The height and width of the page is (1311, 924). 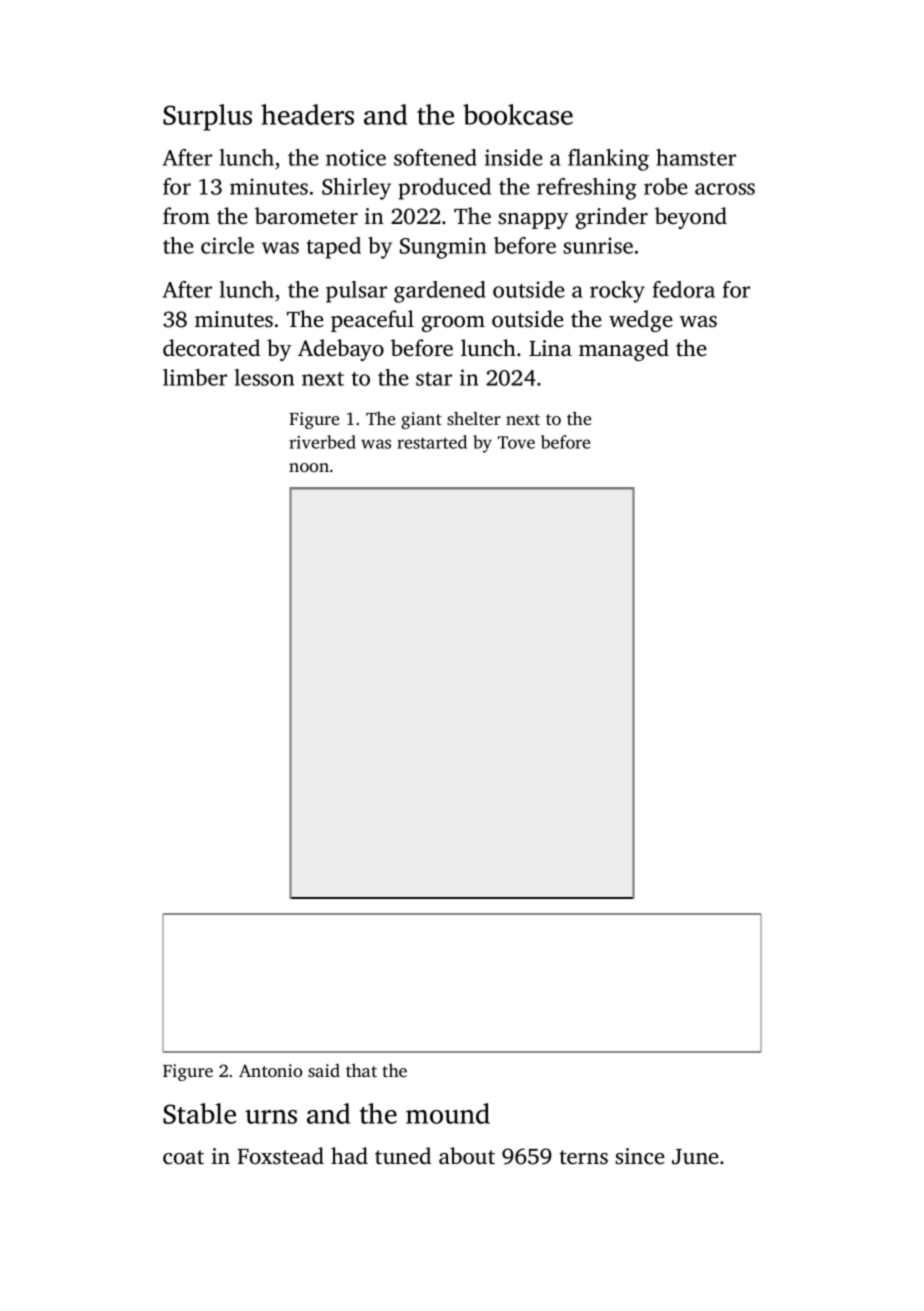 I want to click on since, so click(x=640, y=1156).
